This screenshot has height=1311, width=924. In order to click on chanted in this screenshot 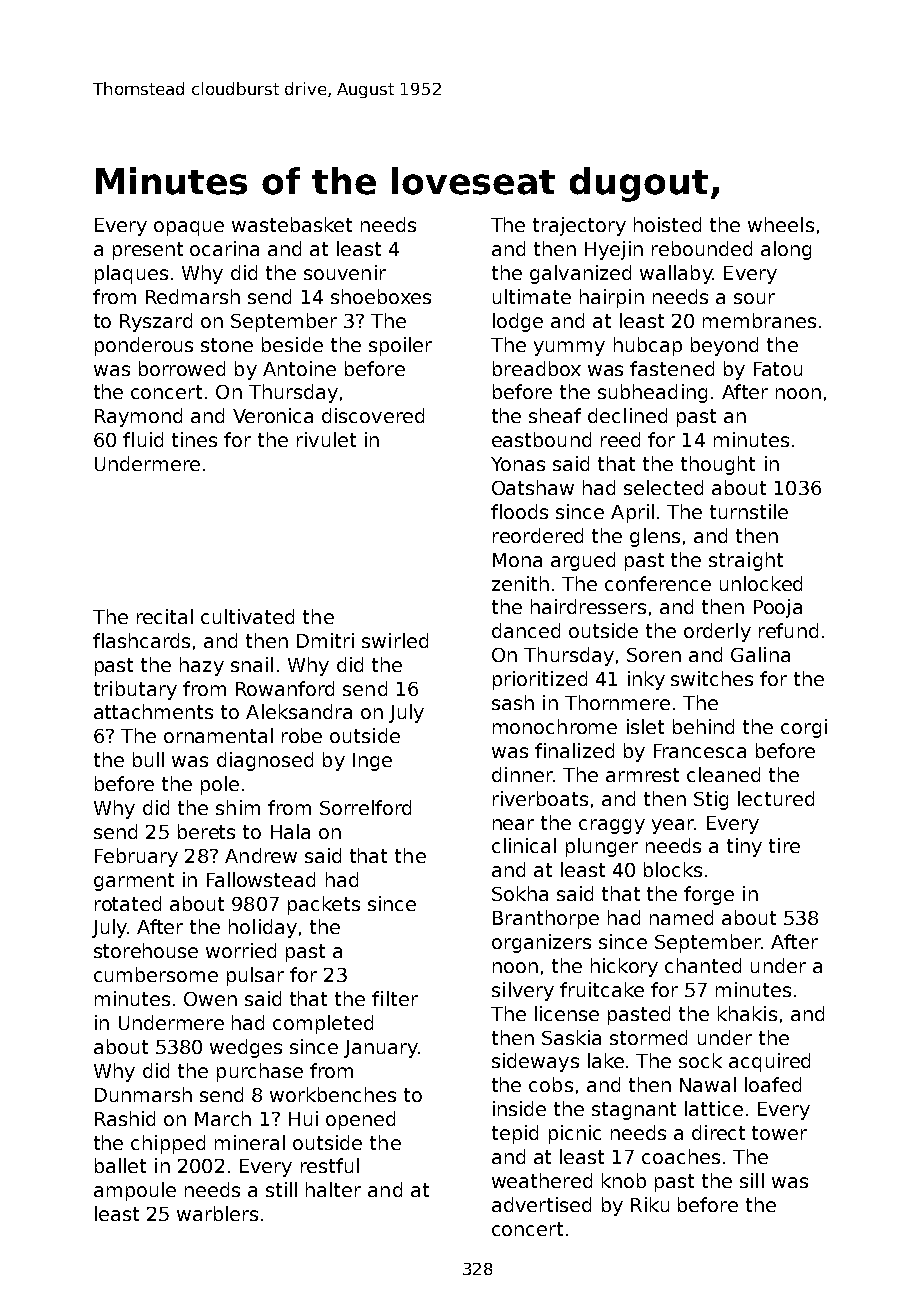, I will do `click(703, 965)`.
